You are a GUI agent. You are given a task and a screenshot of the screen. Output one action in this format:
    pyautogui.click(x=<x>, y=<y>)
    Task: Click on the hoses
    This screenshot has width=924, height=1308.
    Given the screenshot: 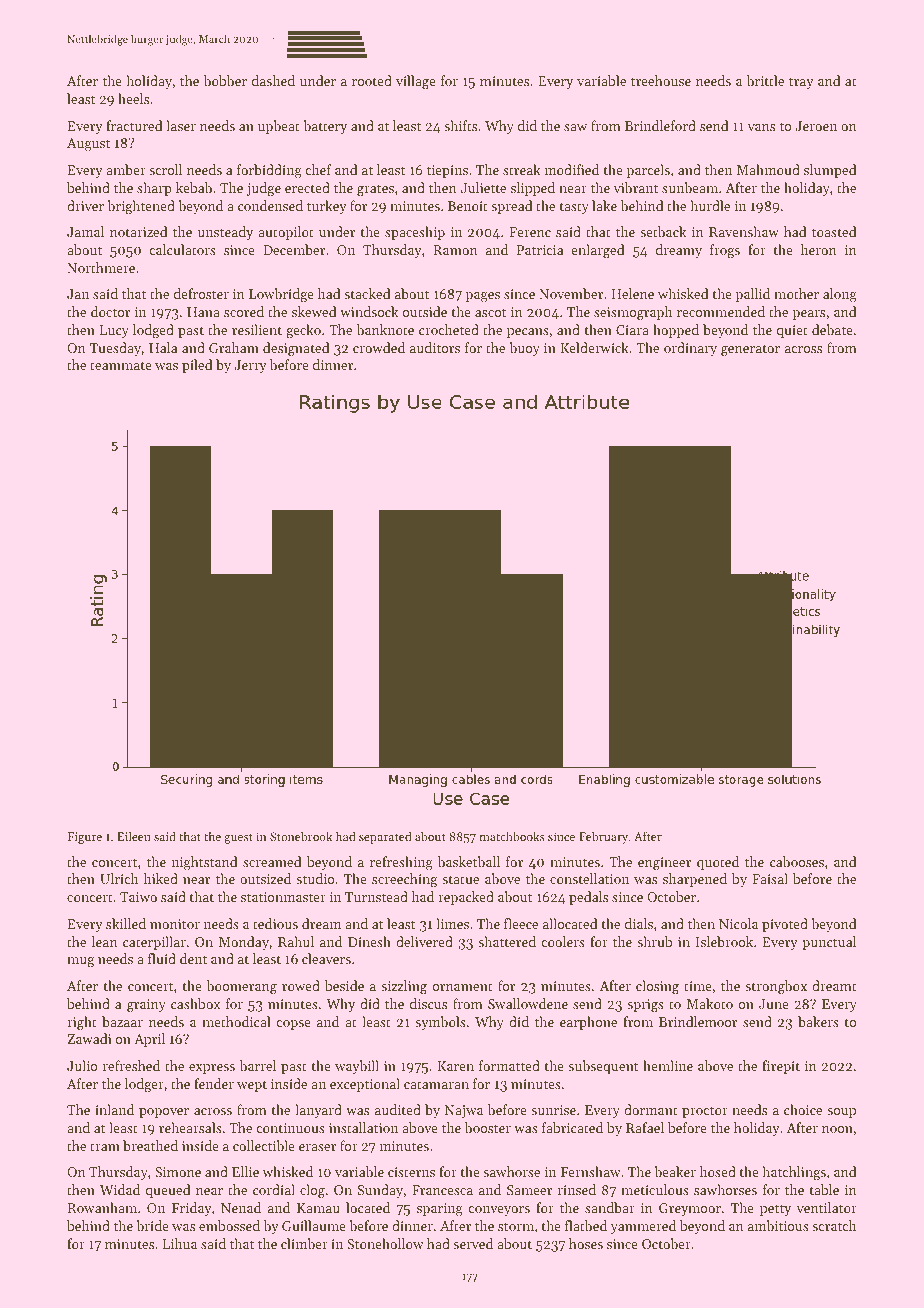 What is the action you would take?
    pyautogui.click(x=586, y=1243)
